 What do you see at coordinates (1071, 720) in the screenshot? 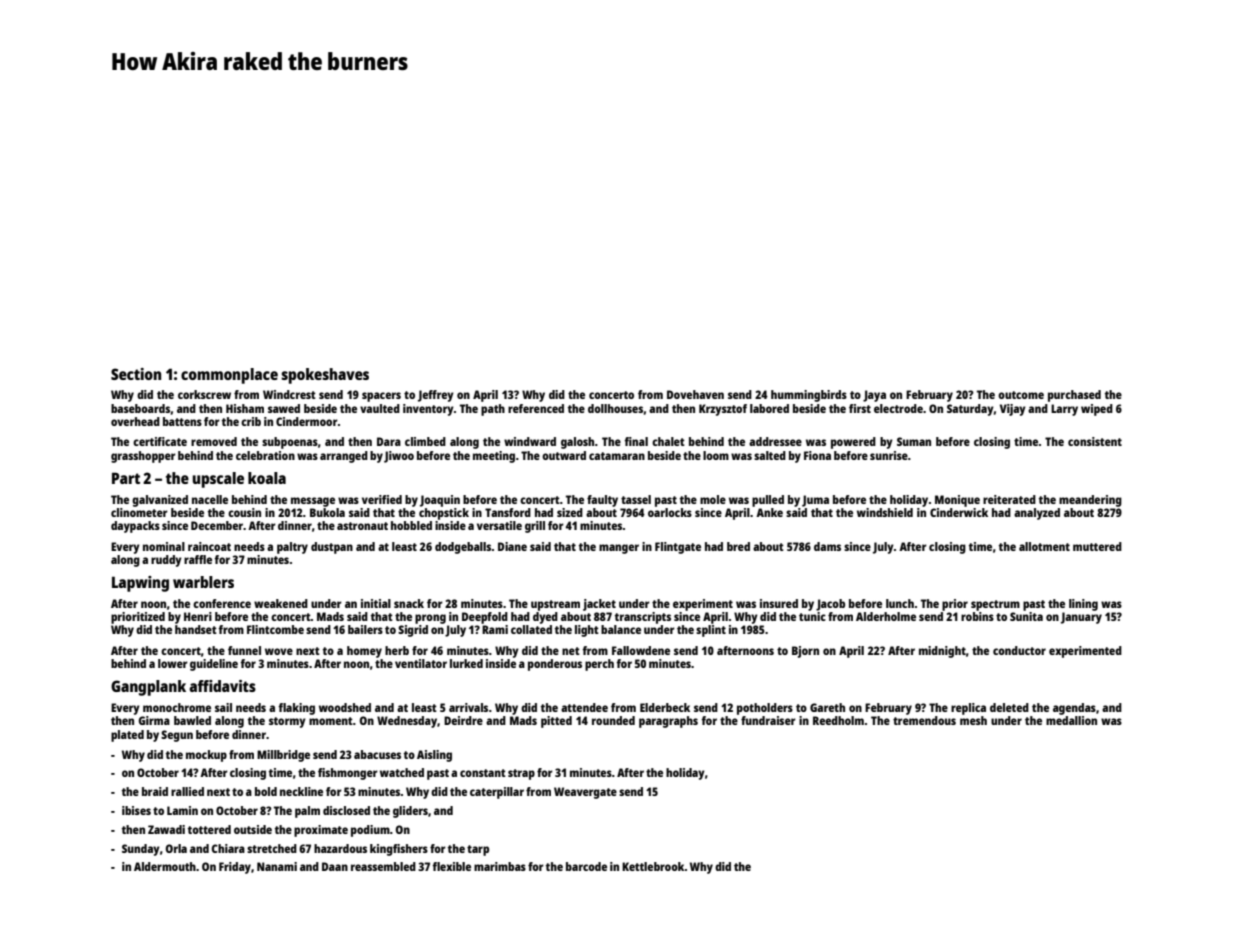
I see `medallion` at bounding box center [1071, 720].
